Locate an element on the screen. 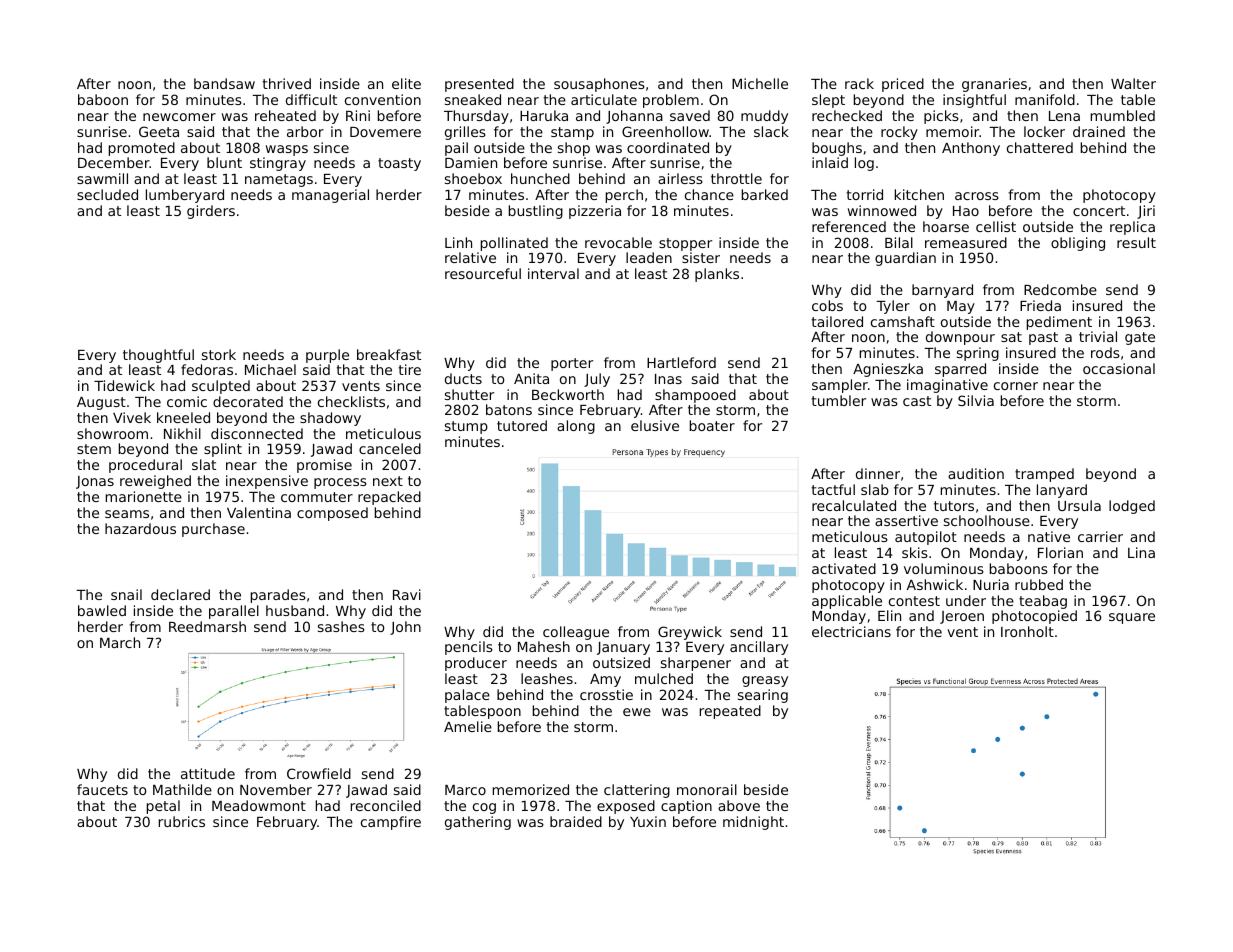 The width and height of the screenshot is (1233, 952). result is located at coordinates (1136, 242).
